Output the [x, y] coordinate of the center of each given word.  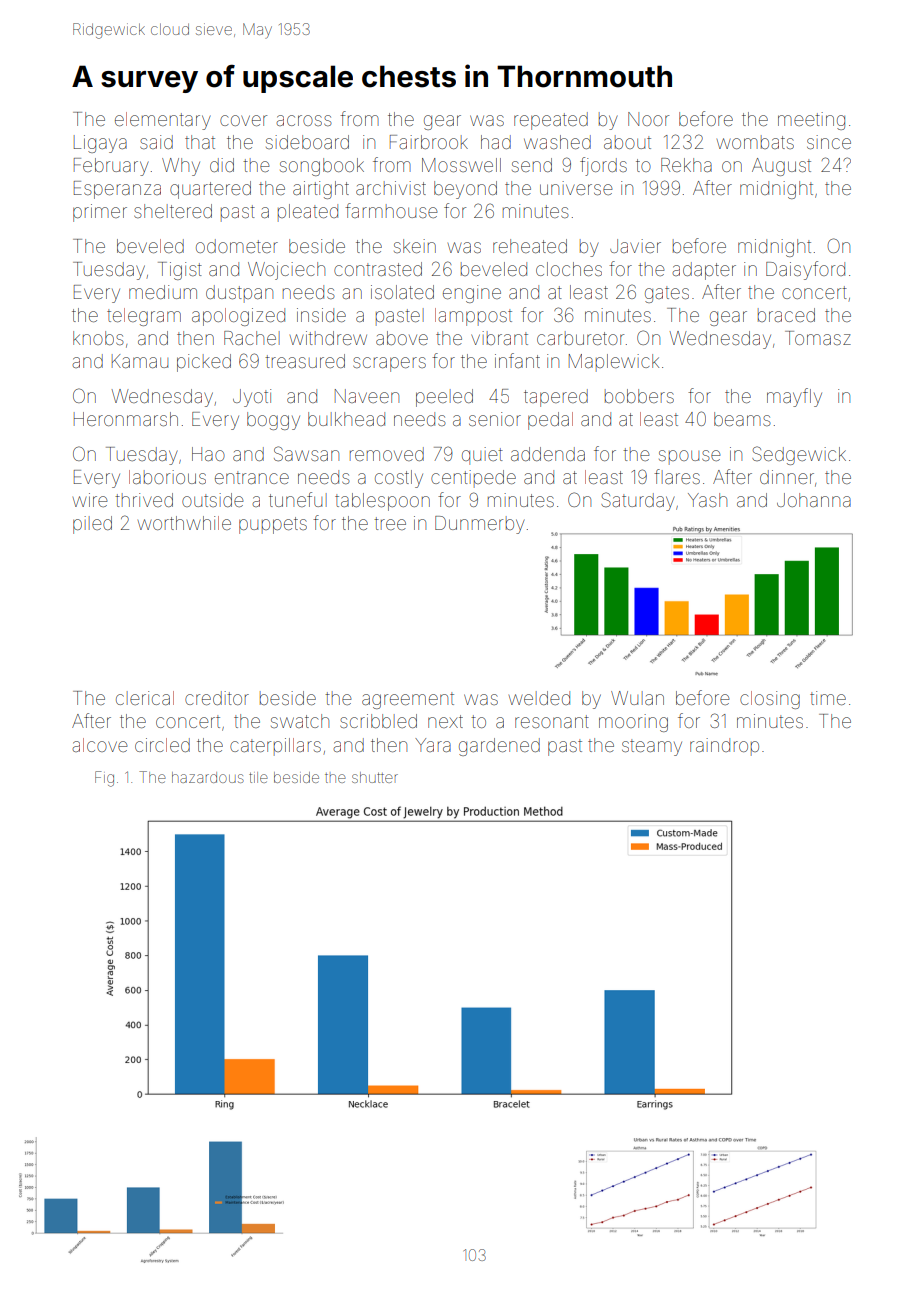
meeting [811, 121]
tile [258, 777]
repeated [551, 121]
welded [539, 698]
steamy [652, 747]
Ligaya [100, 144]
